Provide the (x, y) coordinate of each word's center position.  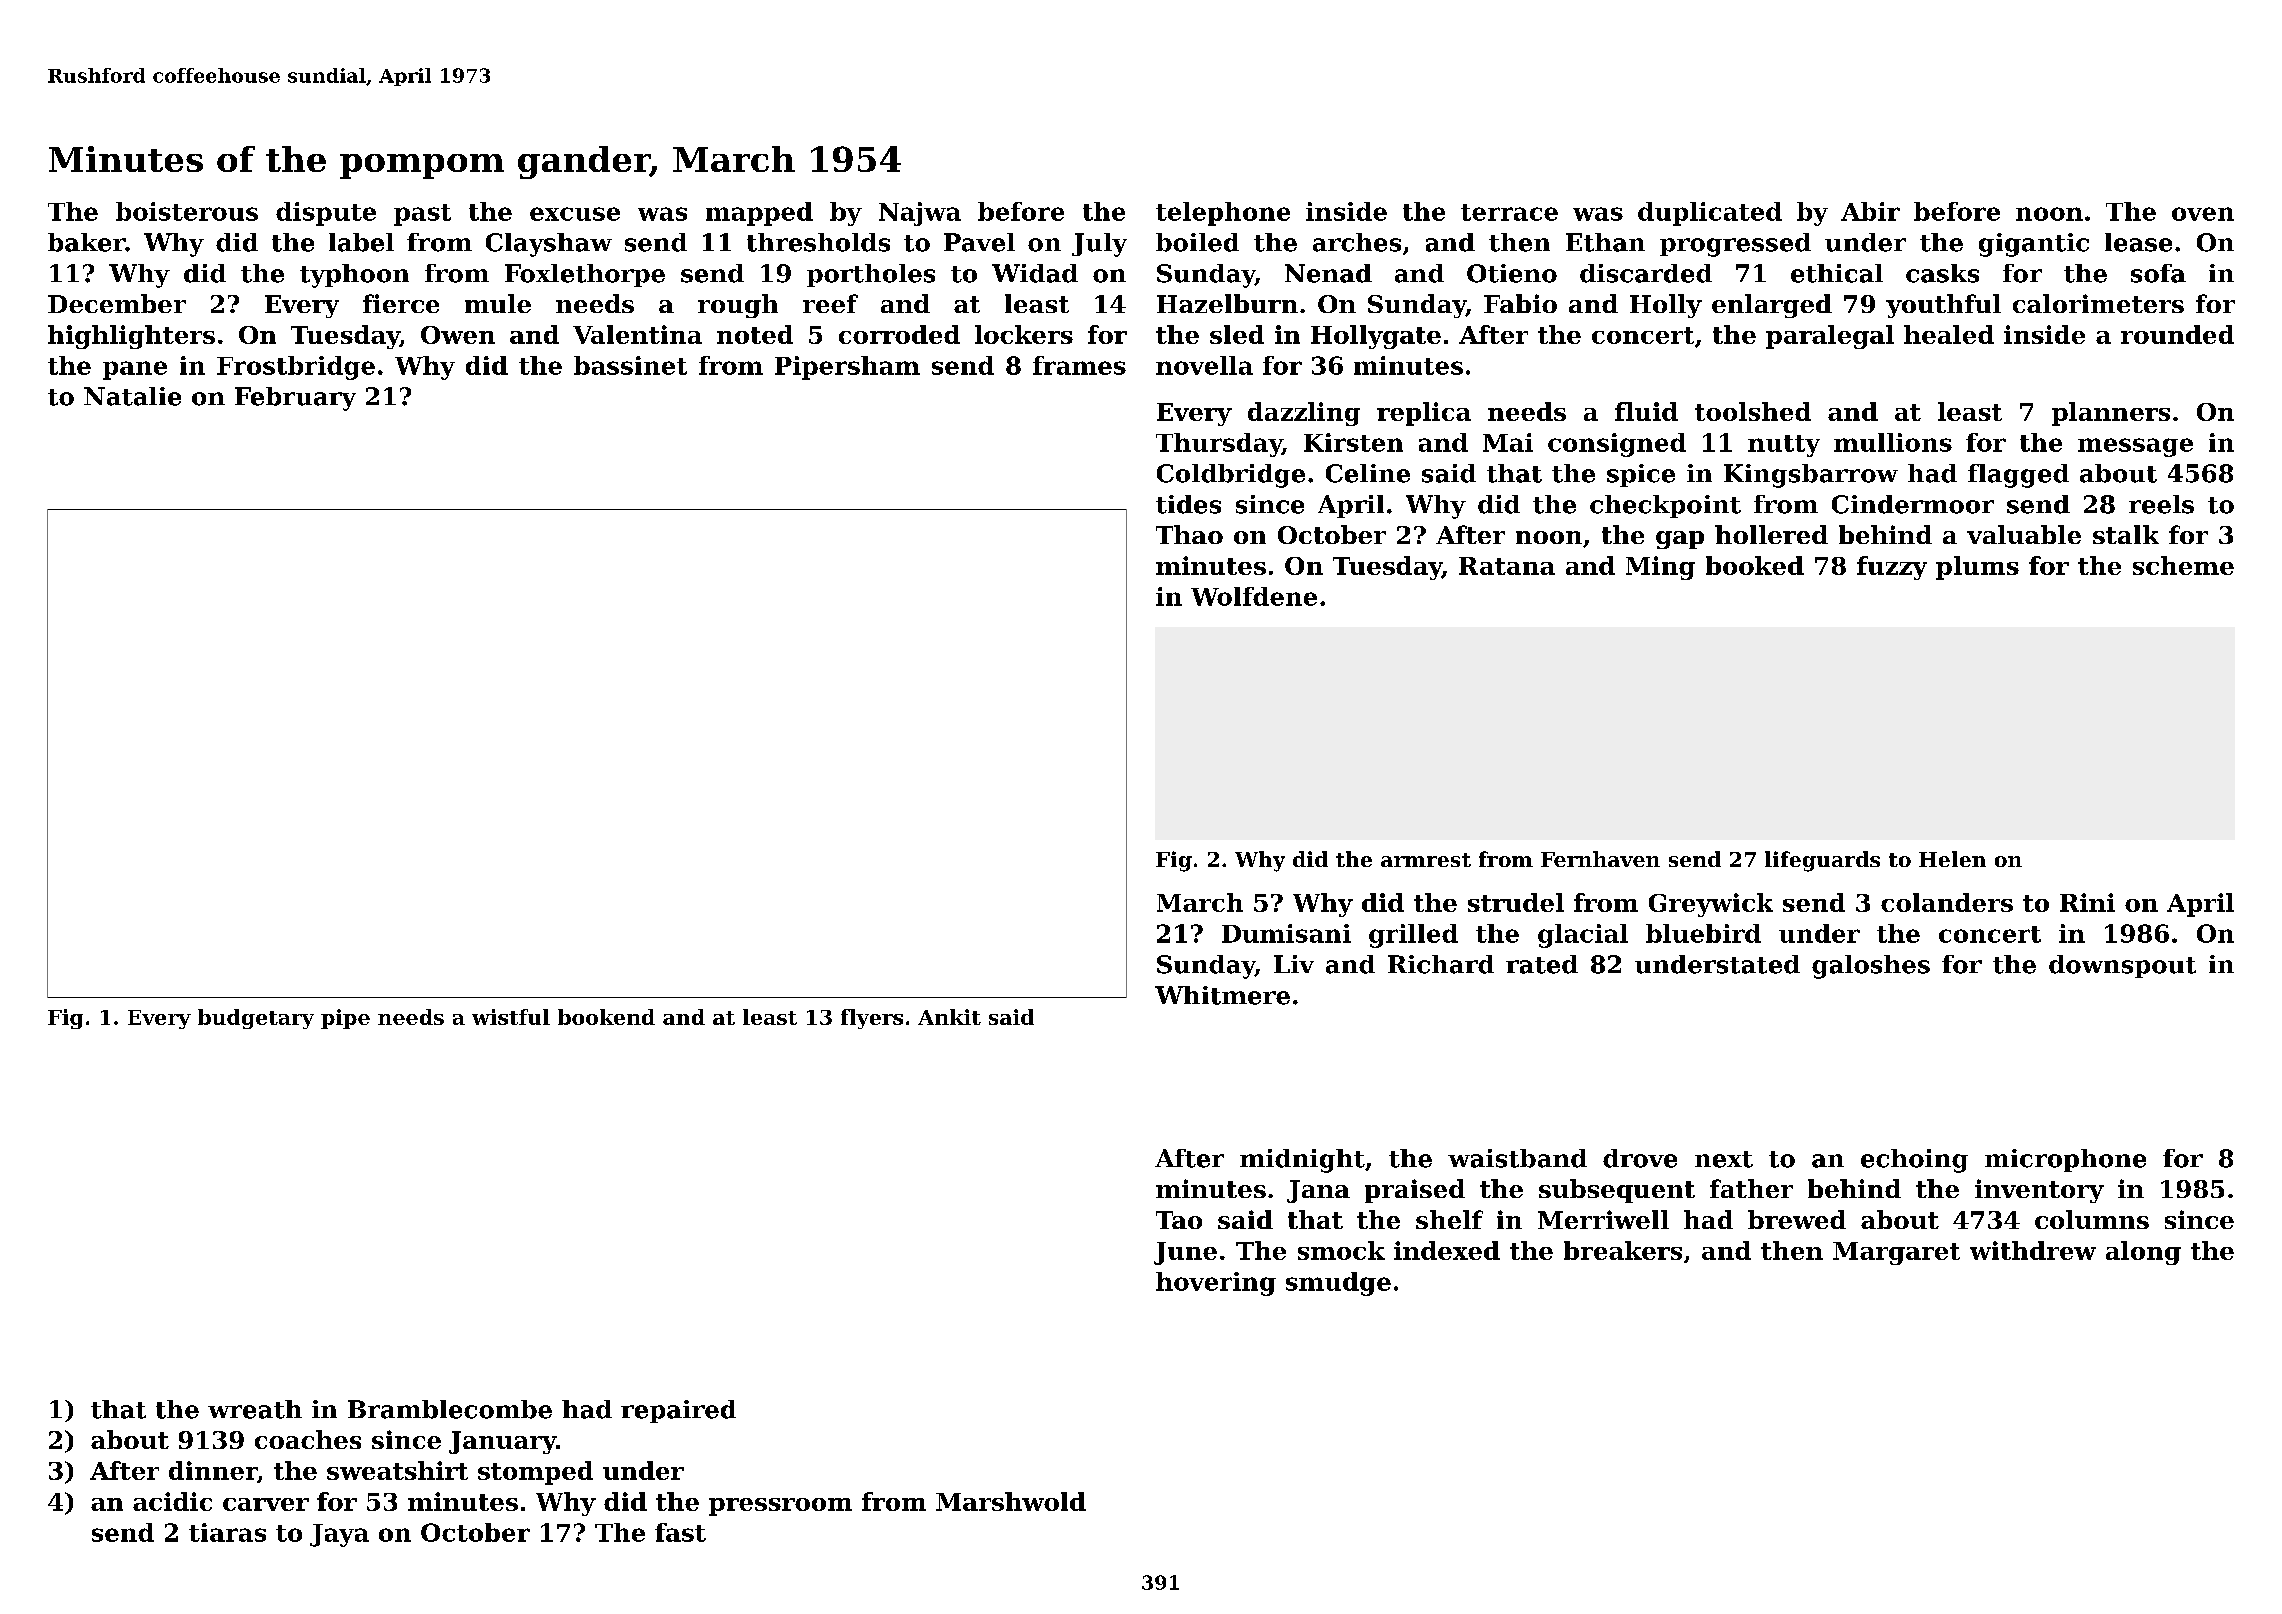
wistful (511, 1017)
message (2135, 447)
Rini (2087, 902)
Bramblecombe (450, 1409)
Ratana (1507, 566)
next (1724, 1159)
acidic (172, 1501)
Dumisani (1286, 933)
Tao (1179, 1220)
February (295, 399)
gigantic (2034, 245)
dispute (326, 214)
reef (830, 303)
